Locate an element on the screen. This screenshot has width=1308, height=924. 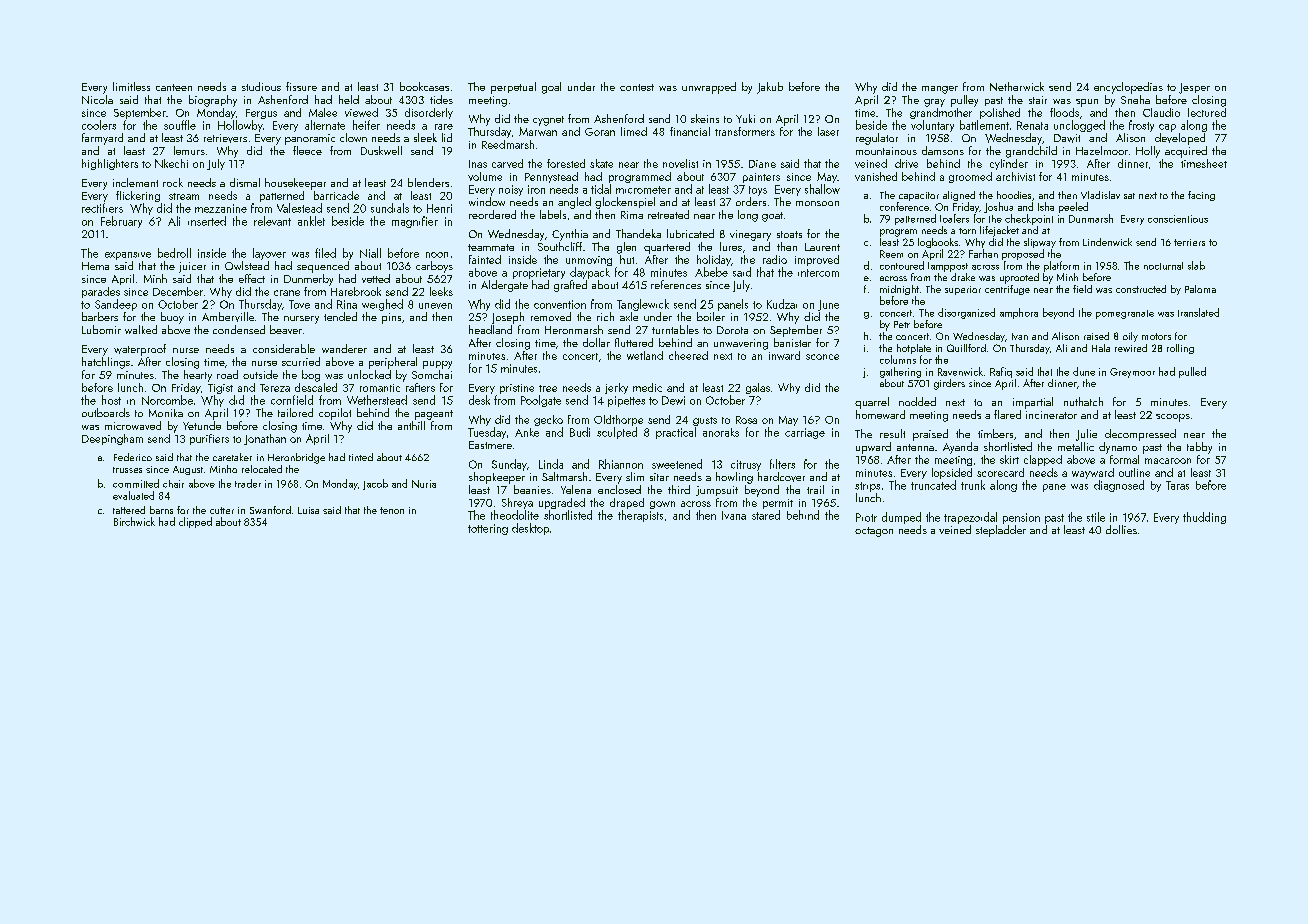
Netherwick is located at coordinates (1017, 86).
